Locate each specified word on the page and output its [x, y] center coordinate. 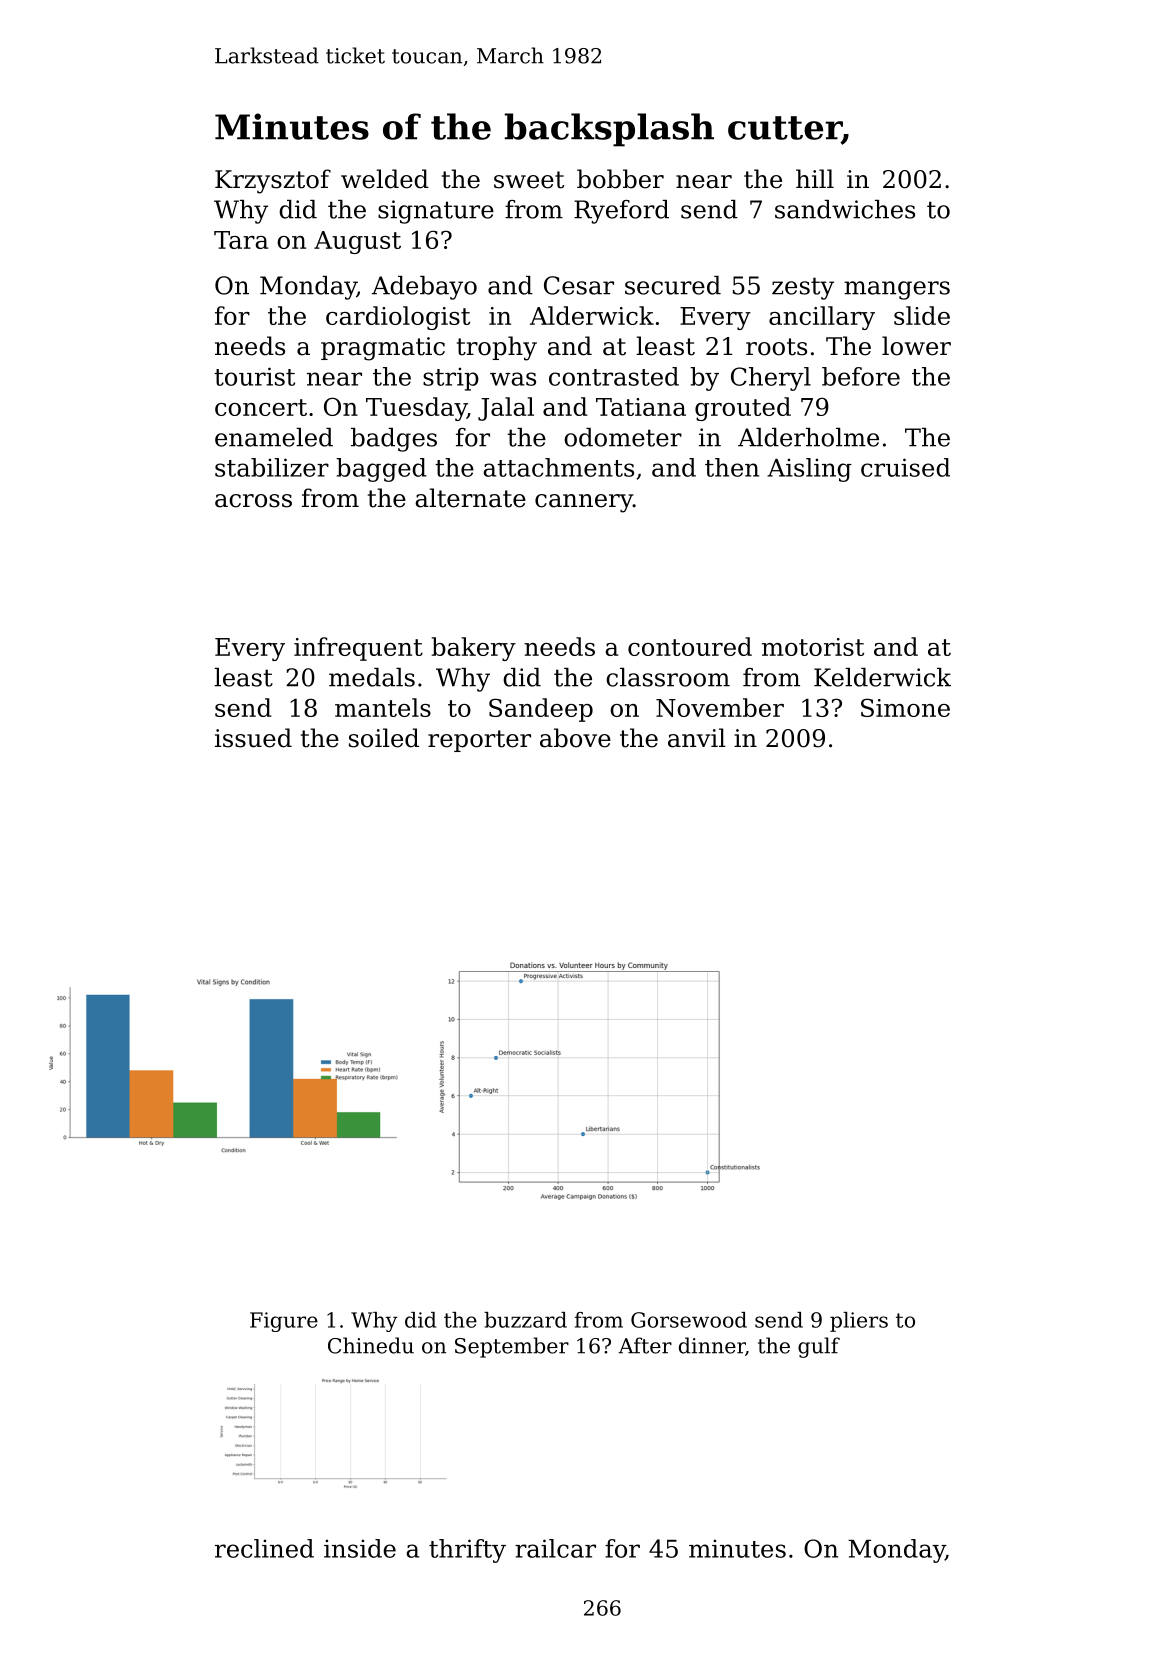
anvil [697, 738]
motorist [813, 647]
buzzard [525, 1320]
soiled [384, 738]
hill [815, 178]
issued [253, 738]
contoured [690, 646]
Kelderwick [882, 677]
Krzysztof [273, 181]
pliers [859, 1322]
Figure [284, 1322]
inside [360, 1548]
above [575, 738]
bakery [474, 649]
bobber [620, 179]
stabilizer [272, 467]
